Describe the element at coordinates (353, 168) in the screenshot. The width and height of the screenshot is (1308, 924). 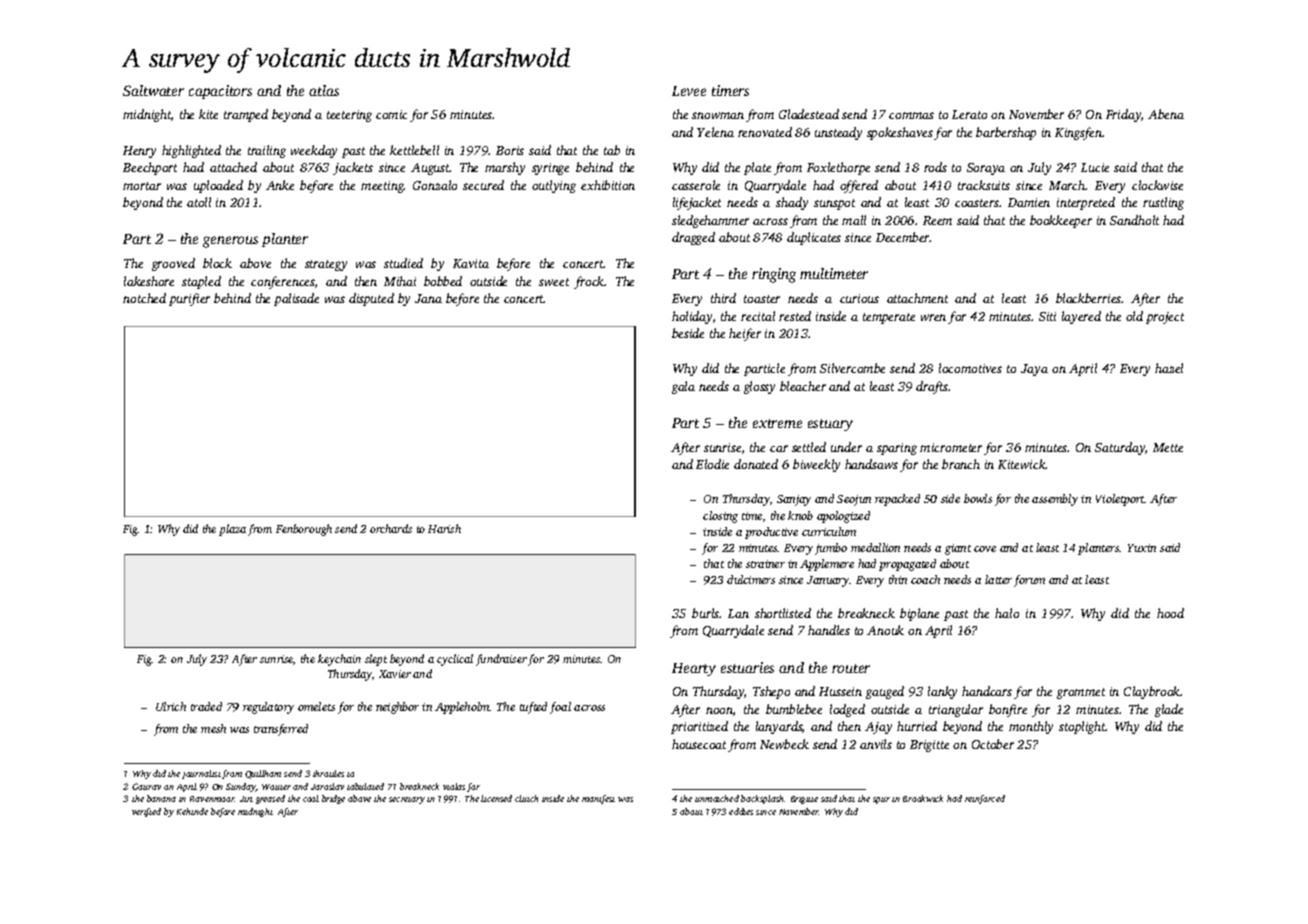
I see `jackets` at that location.
